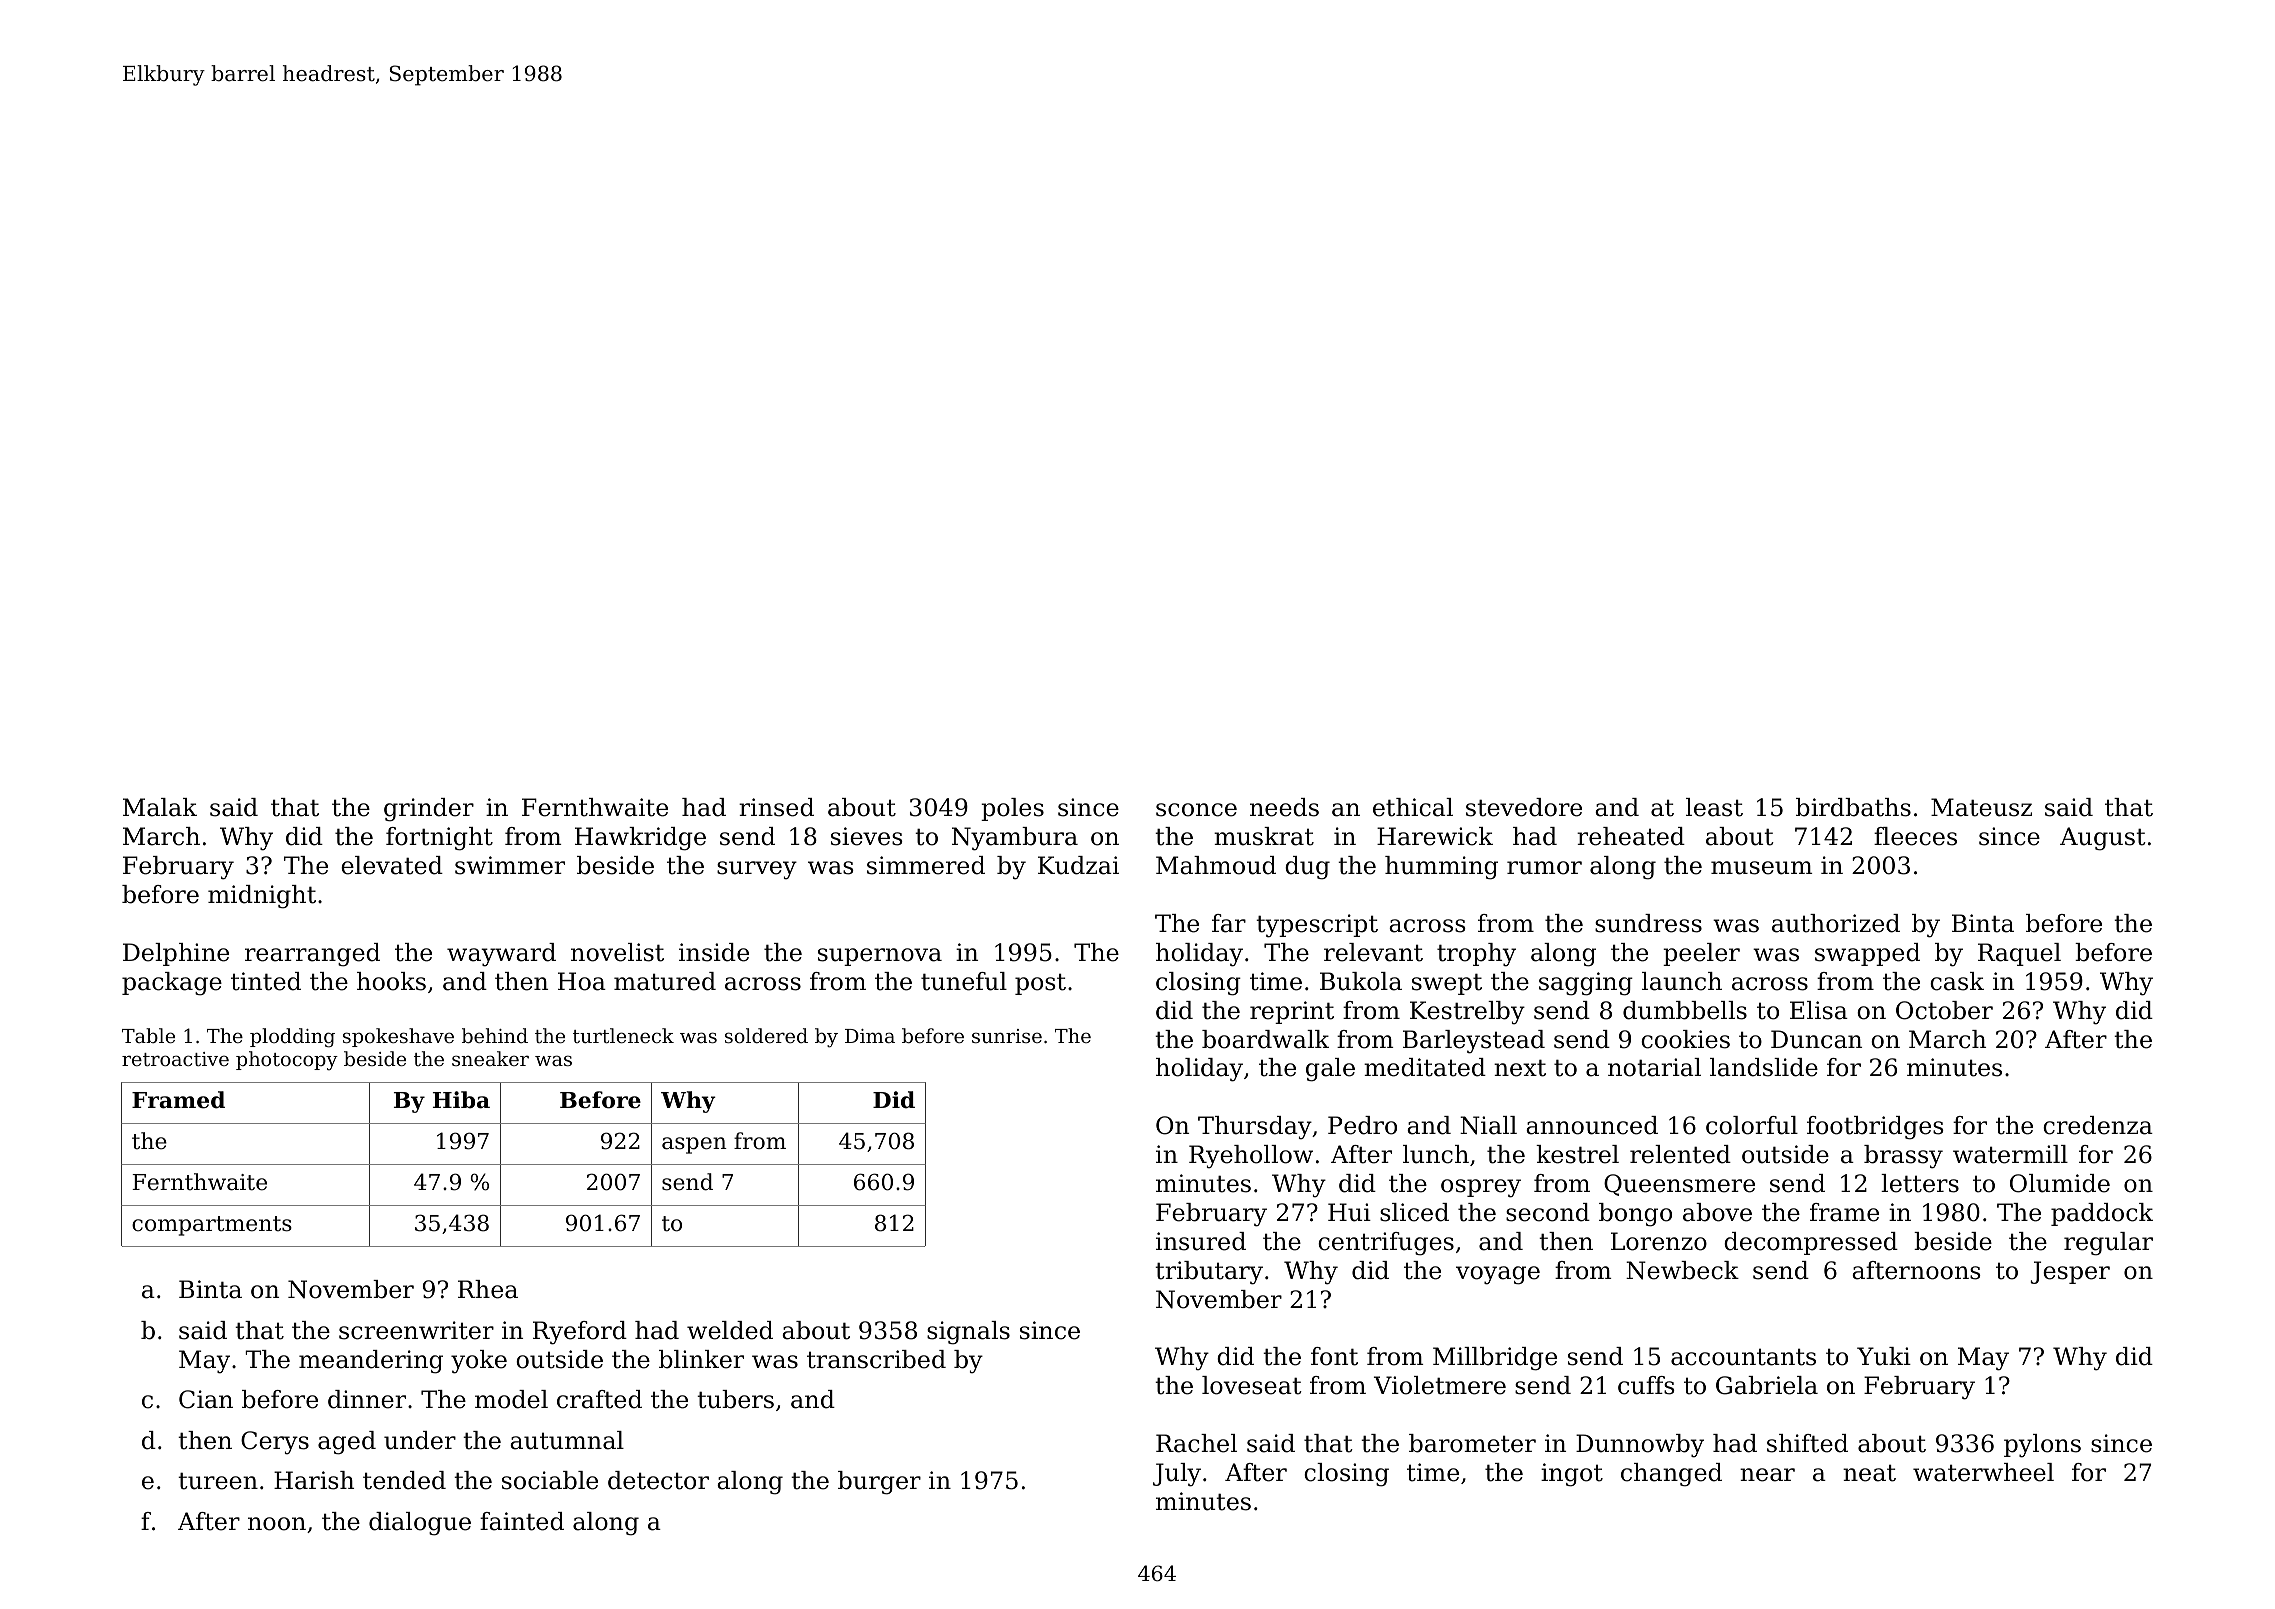 The width and height of the screenshot is (2275, 1609). What do you see at coordinates (880, 957) in the screenshot?
I see `supernova` at bounding box center [880, 957].
